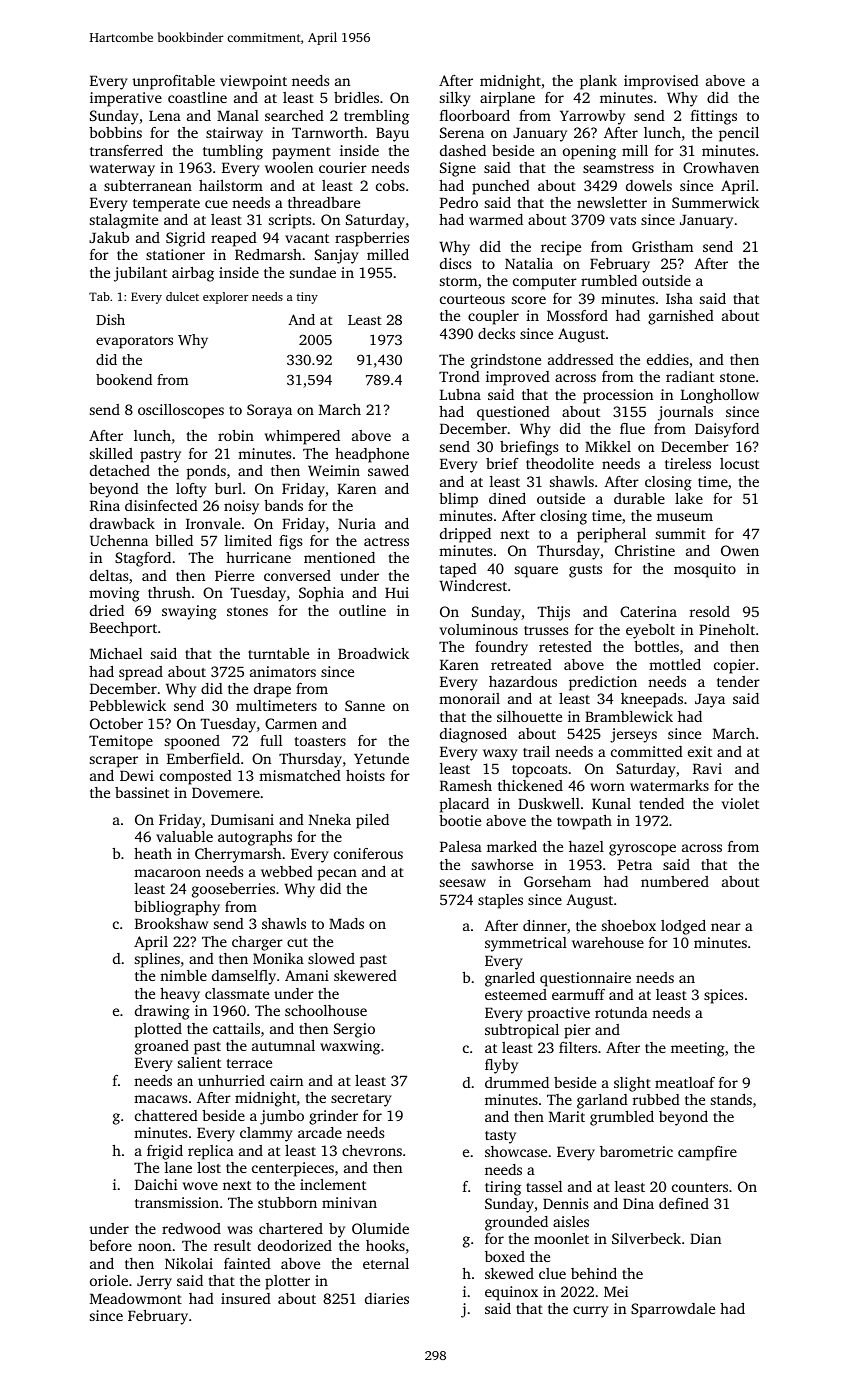  What do you see at coordinates (249, 1063) in the screenshot?
I see `terrace` at bounding box center [249, 1063].
